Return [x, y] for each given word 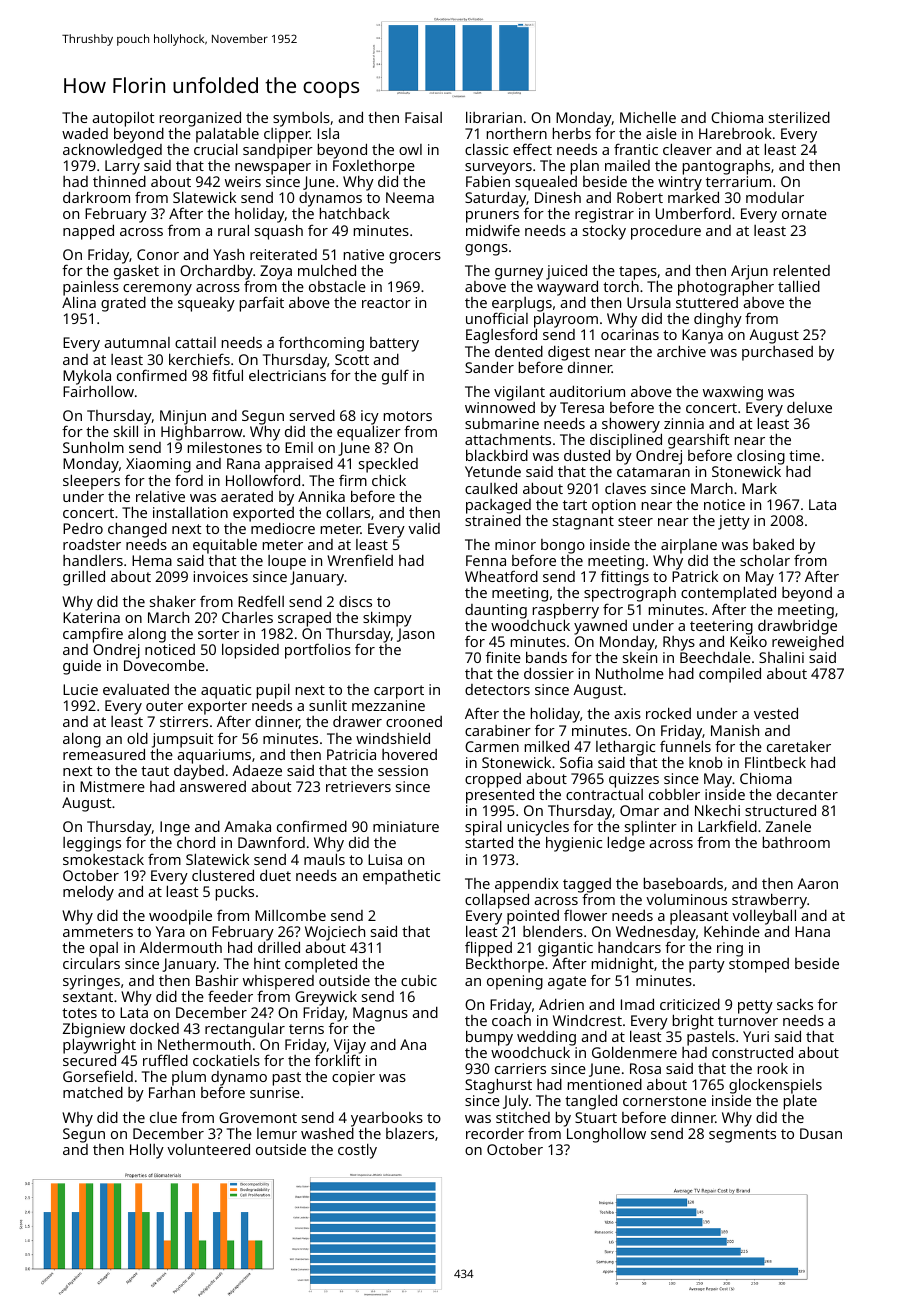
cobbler [674, 794]
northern [517, 133]
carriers [520, 1068]
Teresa [582, 407]
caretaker [799, 746]
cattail [195, 342]
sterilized [799, 117]
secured [89, 1060]
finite [503, 657]
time [804, 455]
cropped [493, 780]
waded [85, 133]
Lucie [80, 689]
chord [196, 842]
